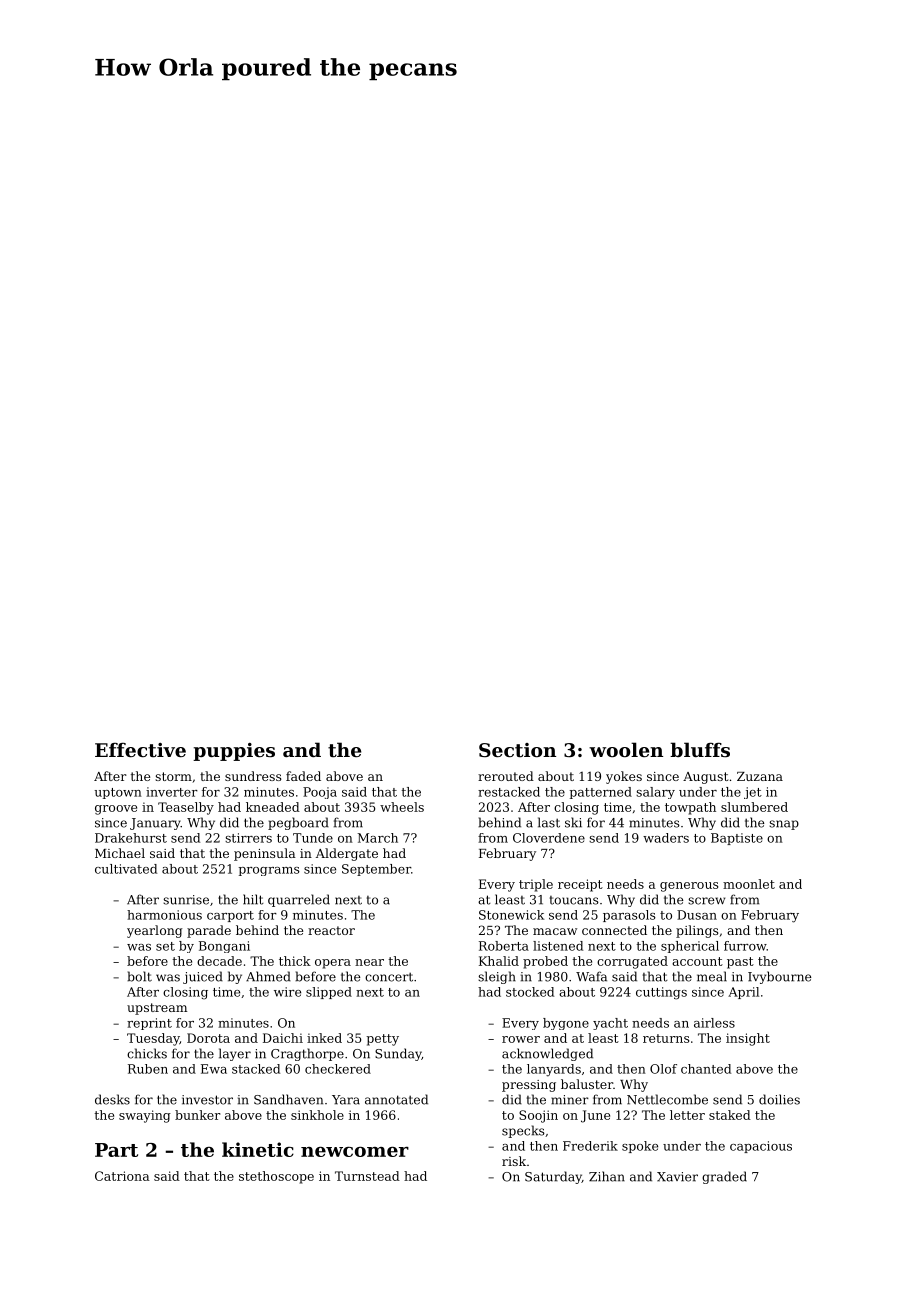 The image size is (908, 1316). Describe the element at coordinates (517, 750) in the screenshot. I see `Section` at that location.
